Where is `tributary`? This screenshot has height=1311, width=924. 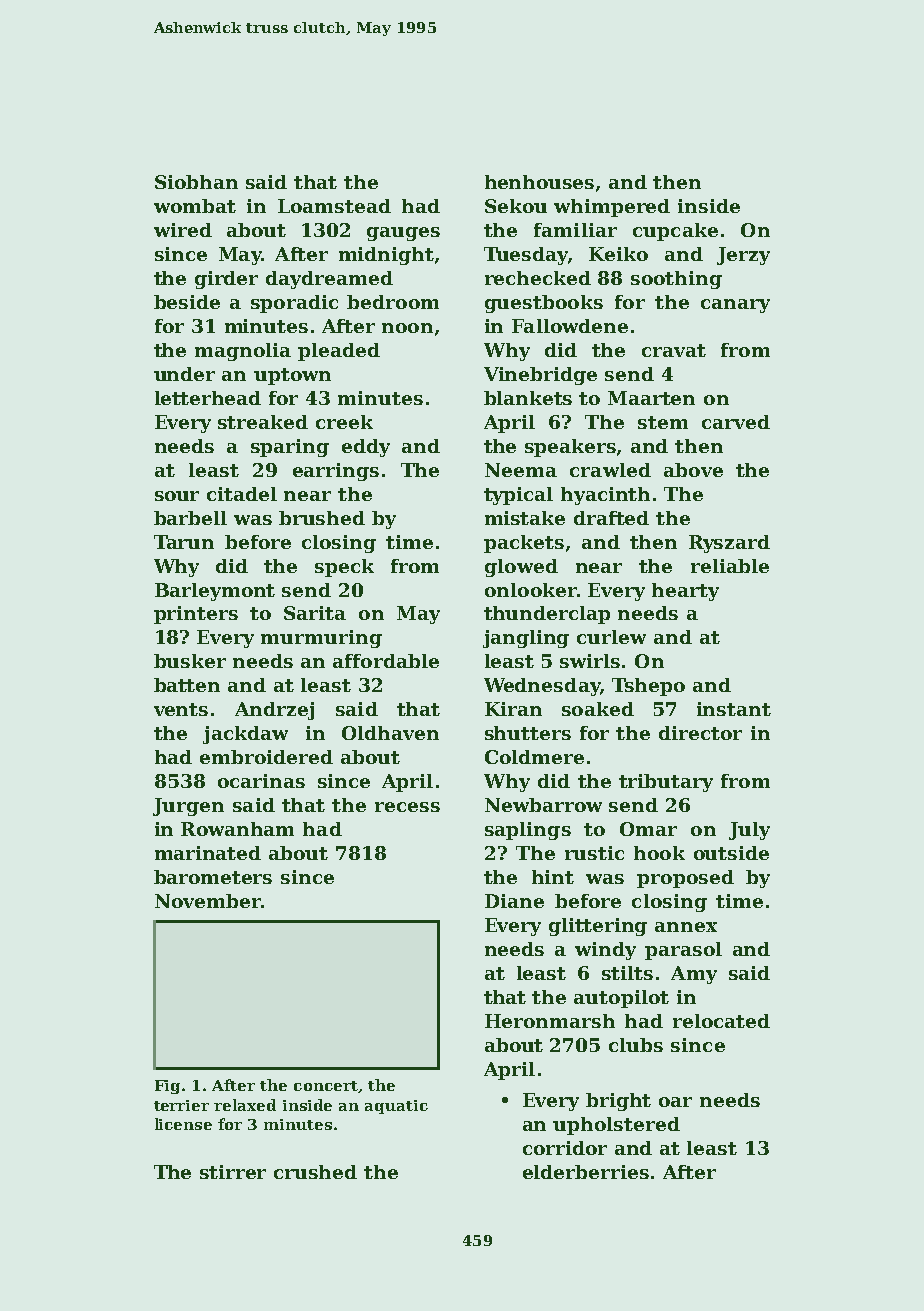 tributary is located at coordinates (666, 783).
